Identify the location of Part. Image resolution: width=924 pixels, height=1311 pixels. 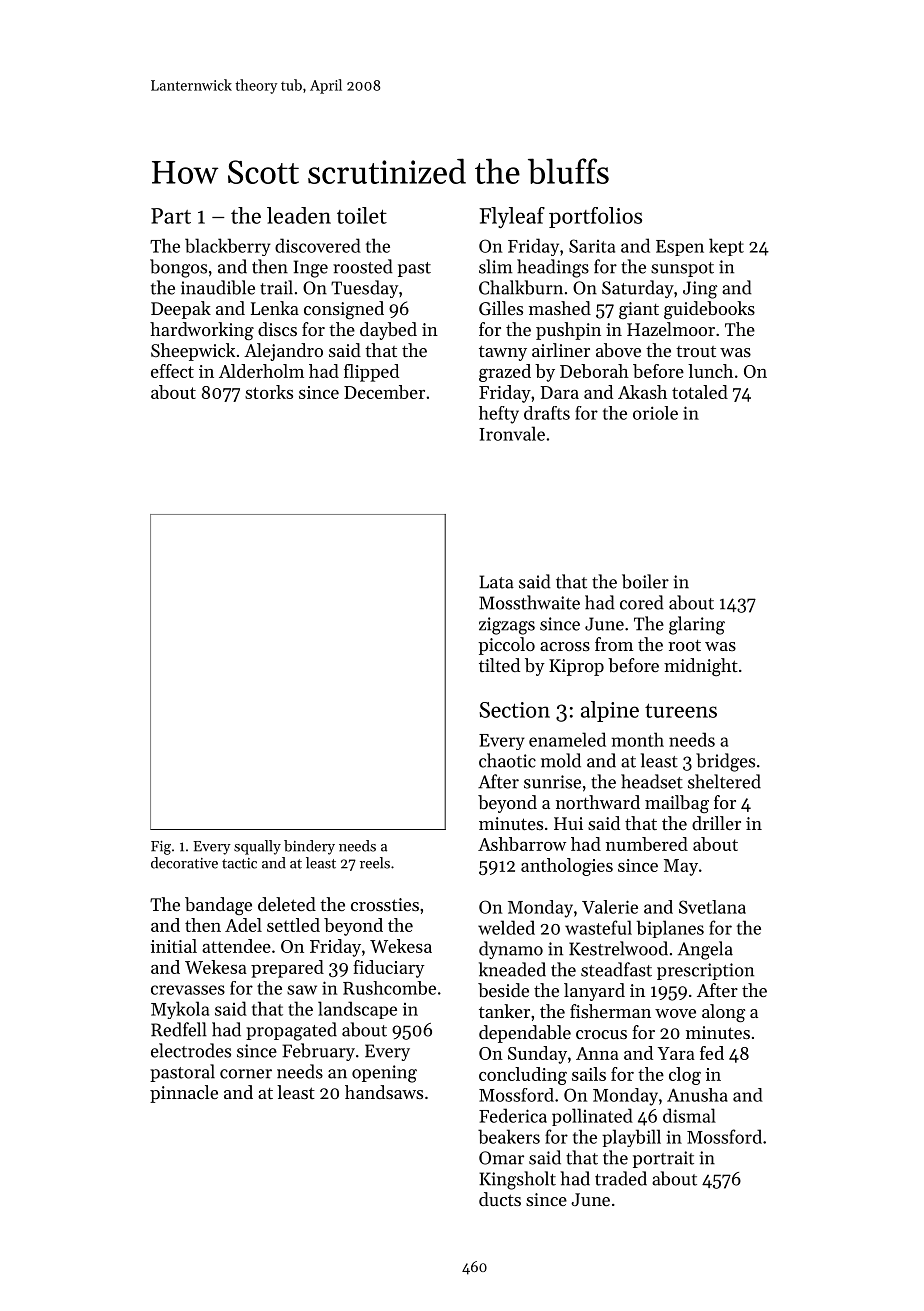
(171, 216).
